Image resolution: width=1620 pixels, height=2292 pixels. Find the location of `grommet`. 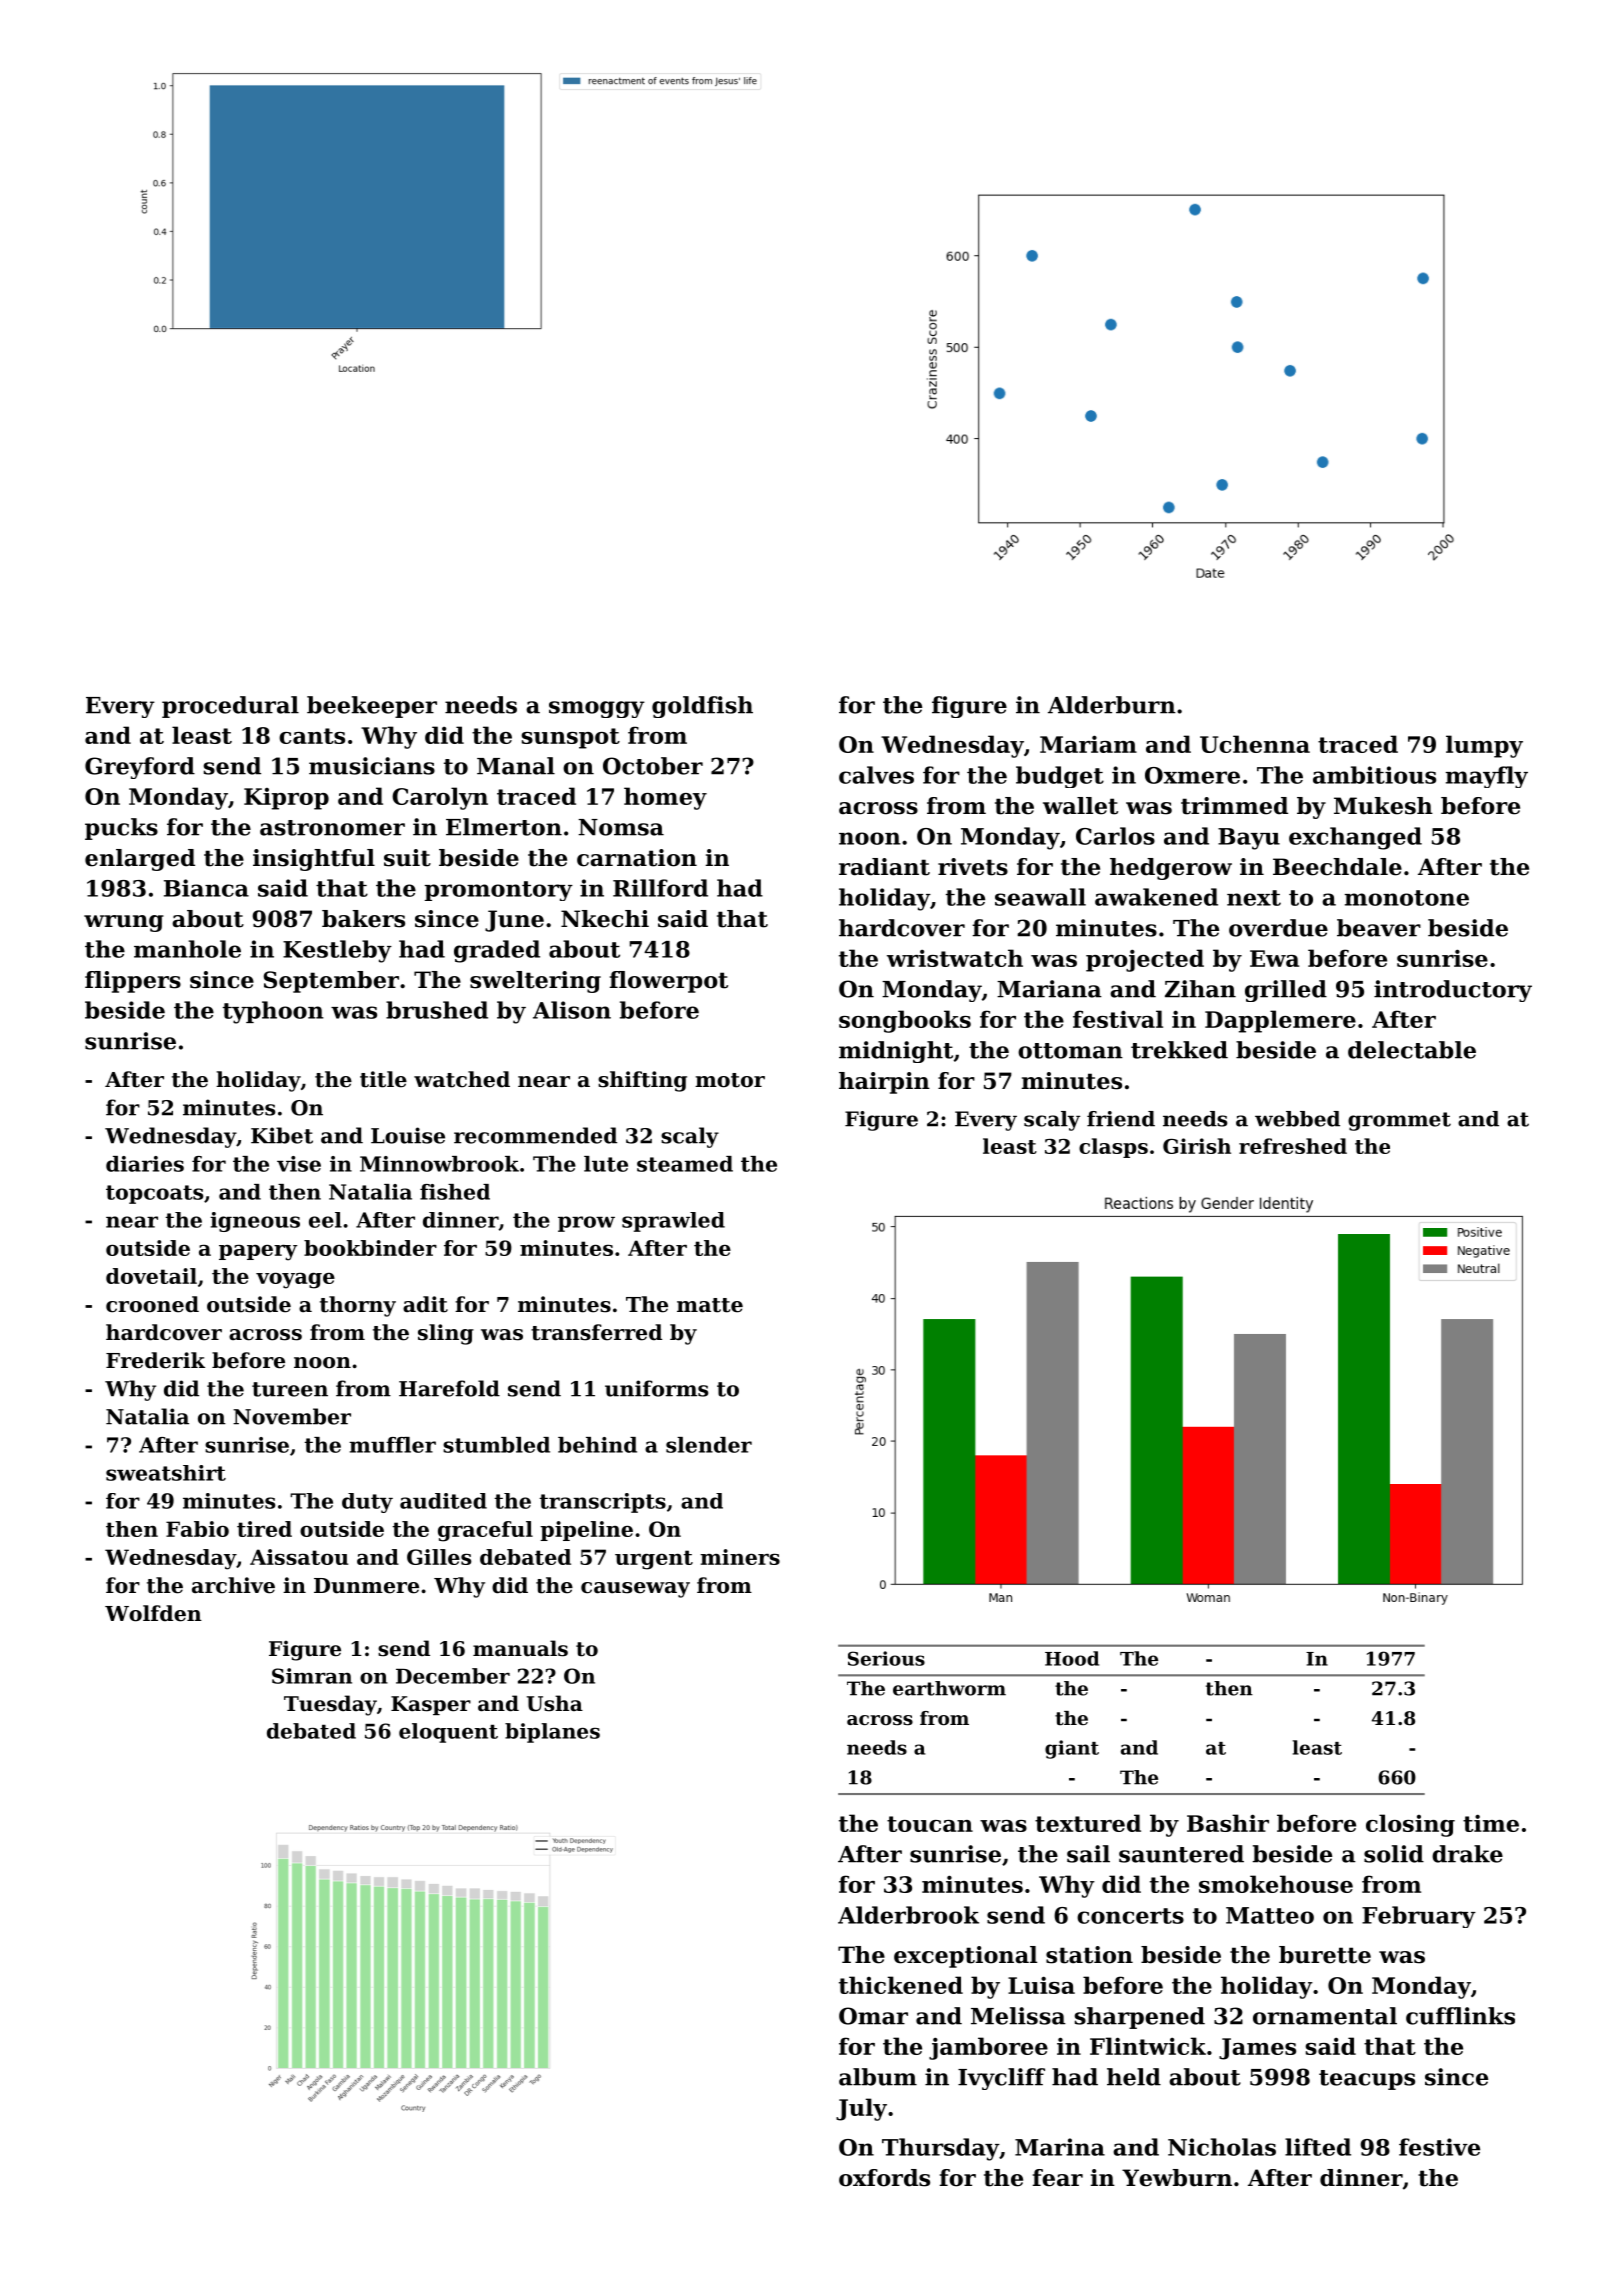

grommet is located at coordinates (1399, 1121).
